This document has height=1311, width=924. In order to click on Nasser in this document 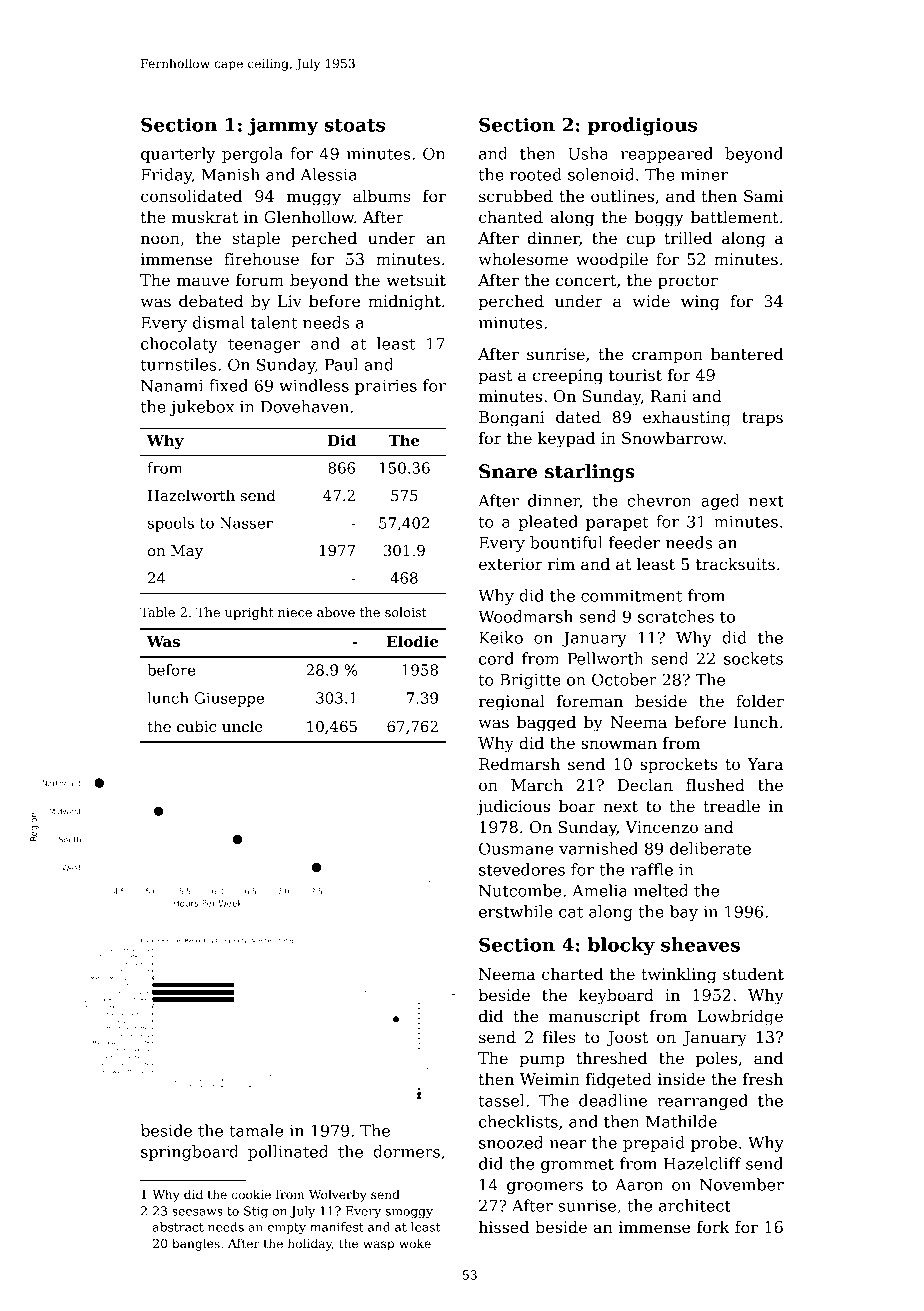, I will do `click(246, 523)`.
